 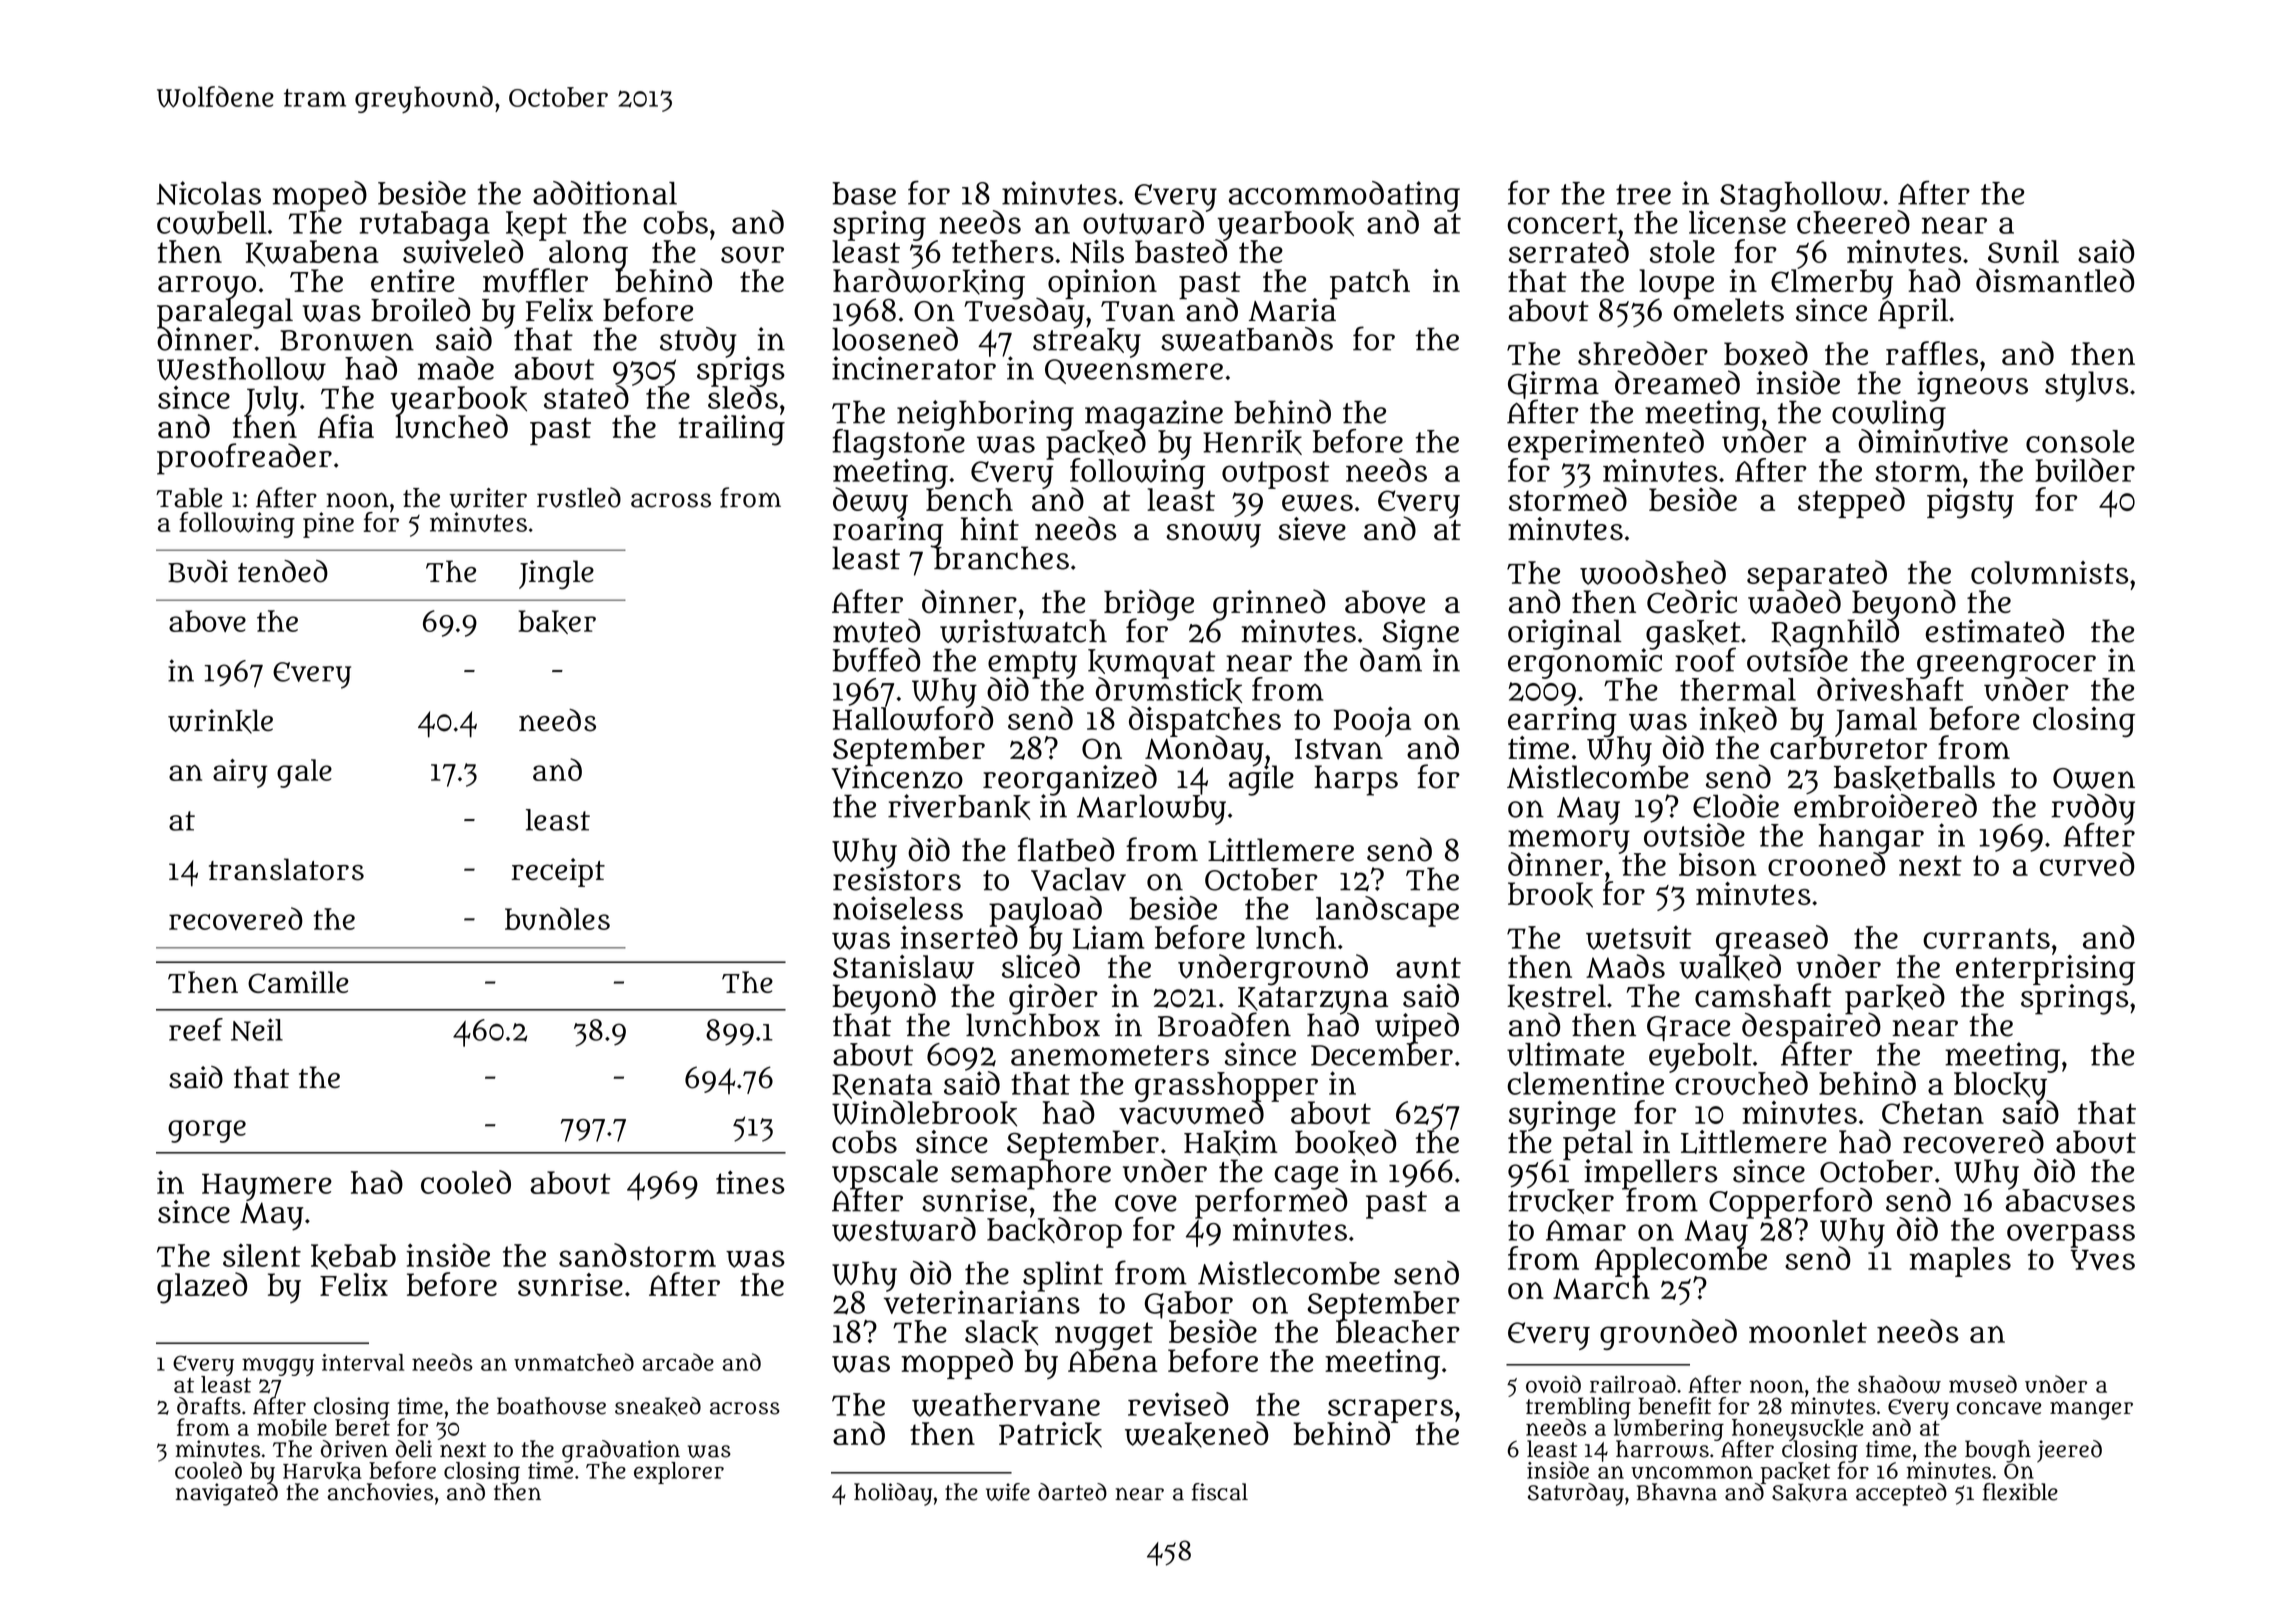 I want to click on translators, so click(x=286, y=869).
